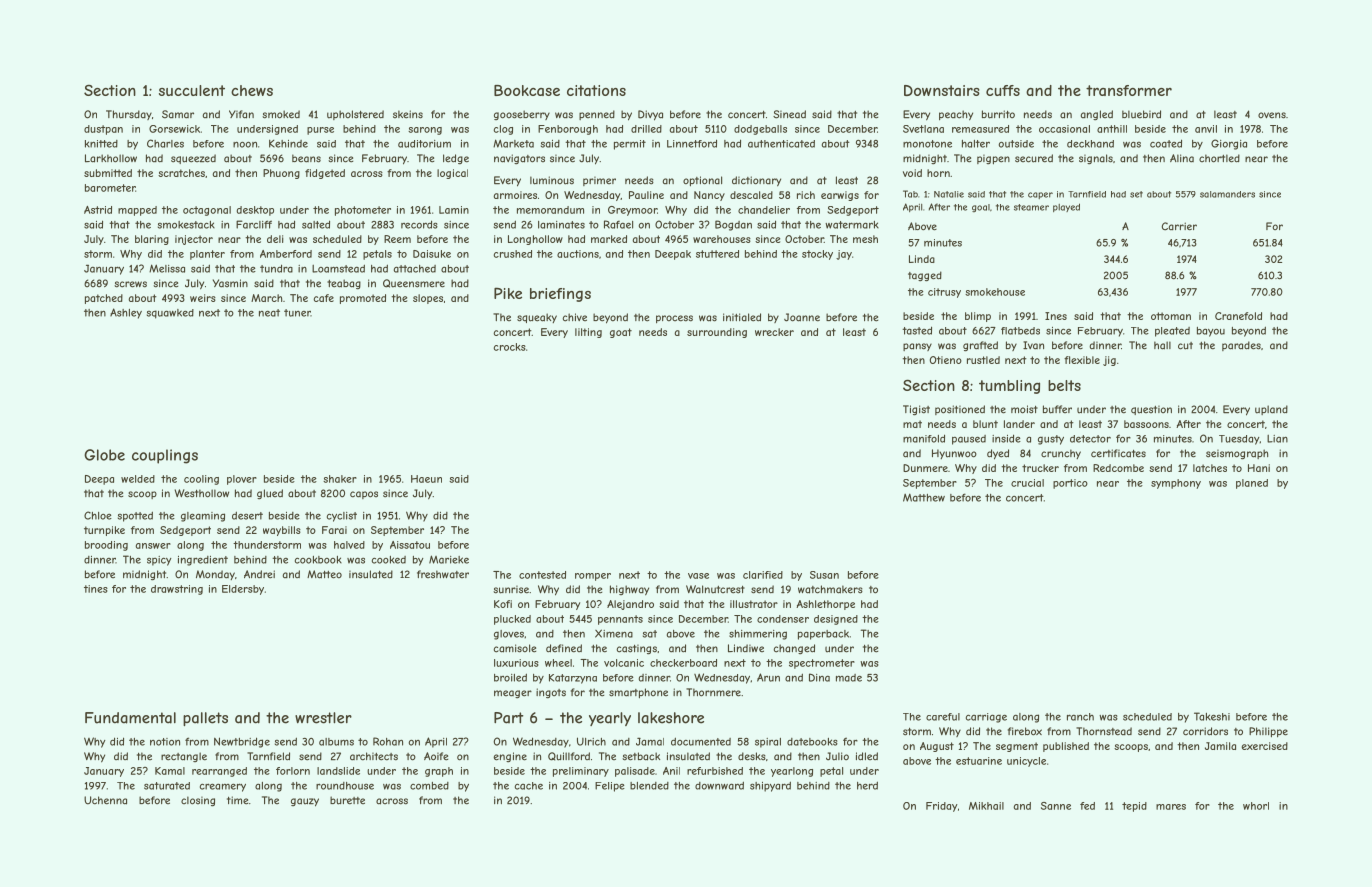  I want to click on Carrier, so click(1179, 226).
